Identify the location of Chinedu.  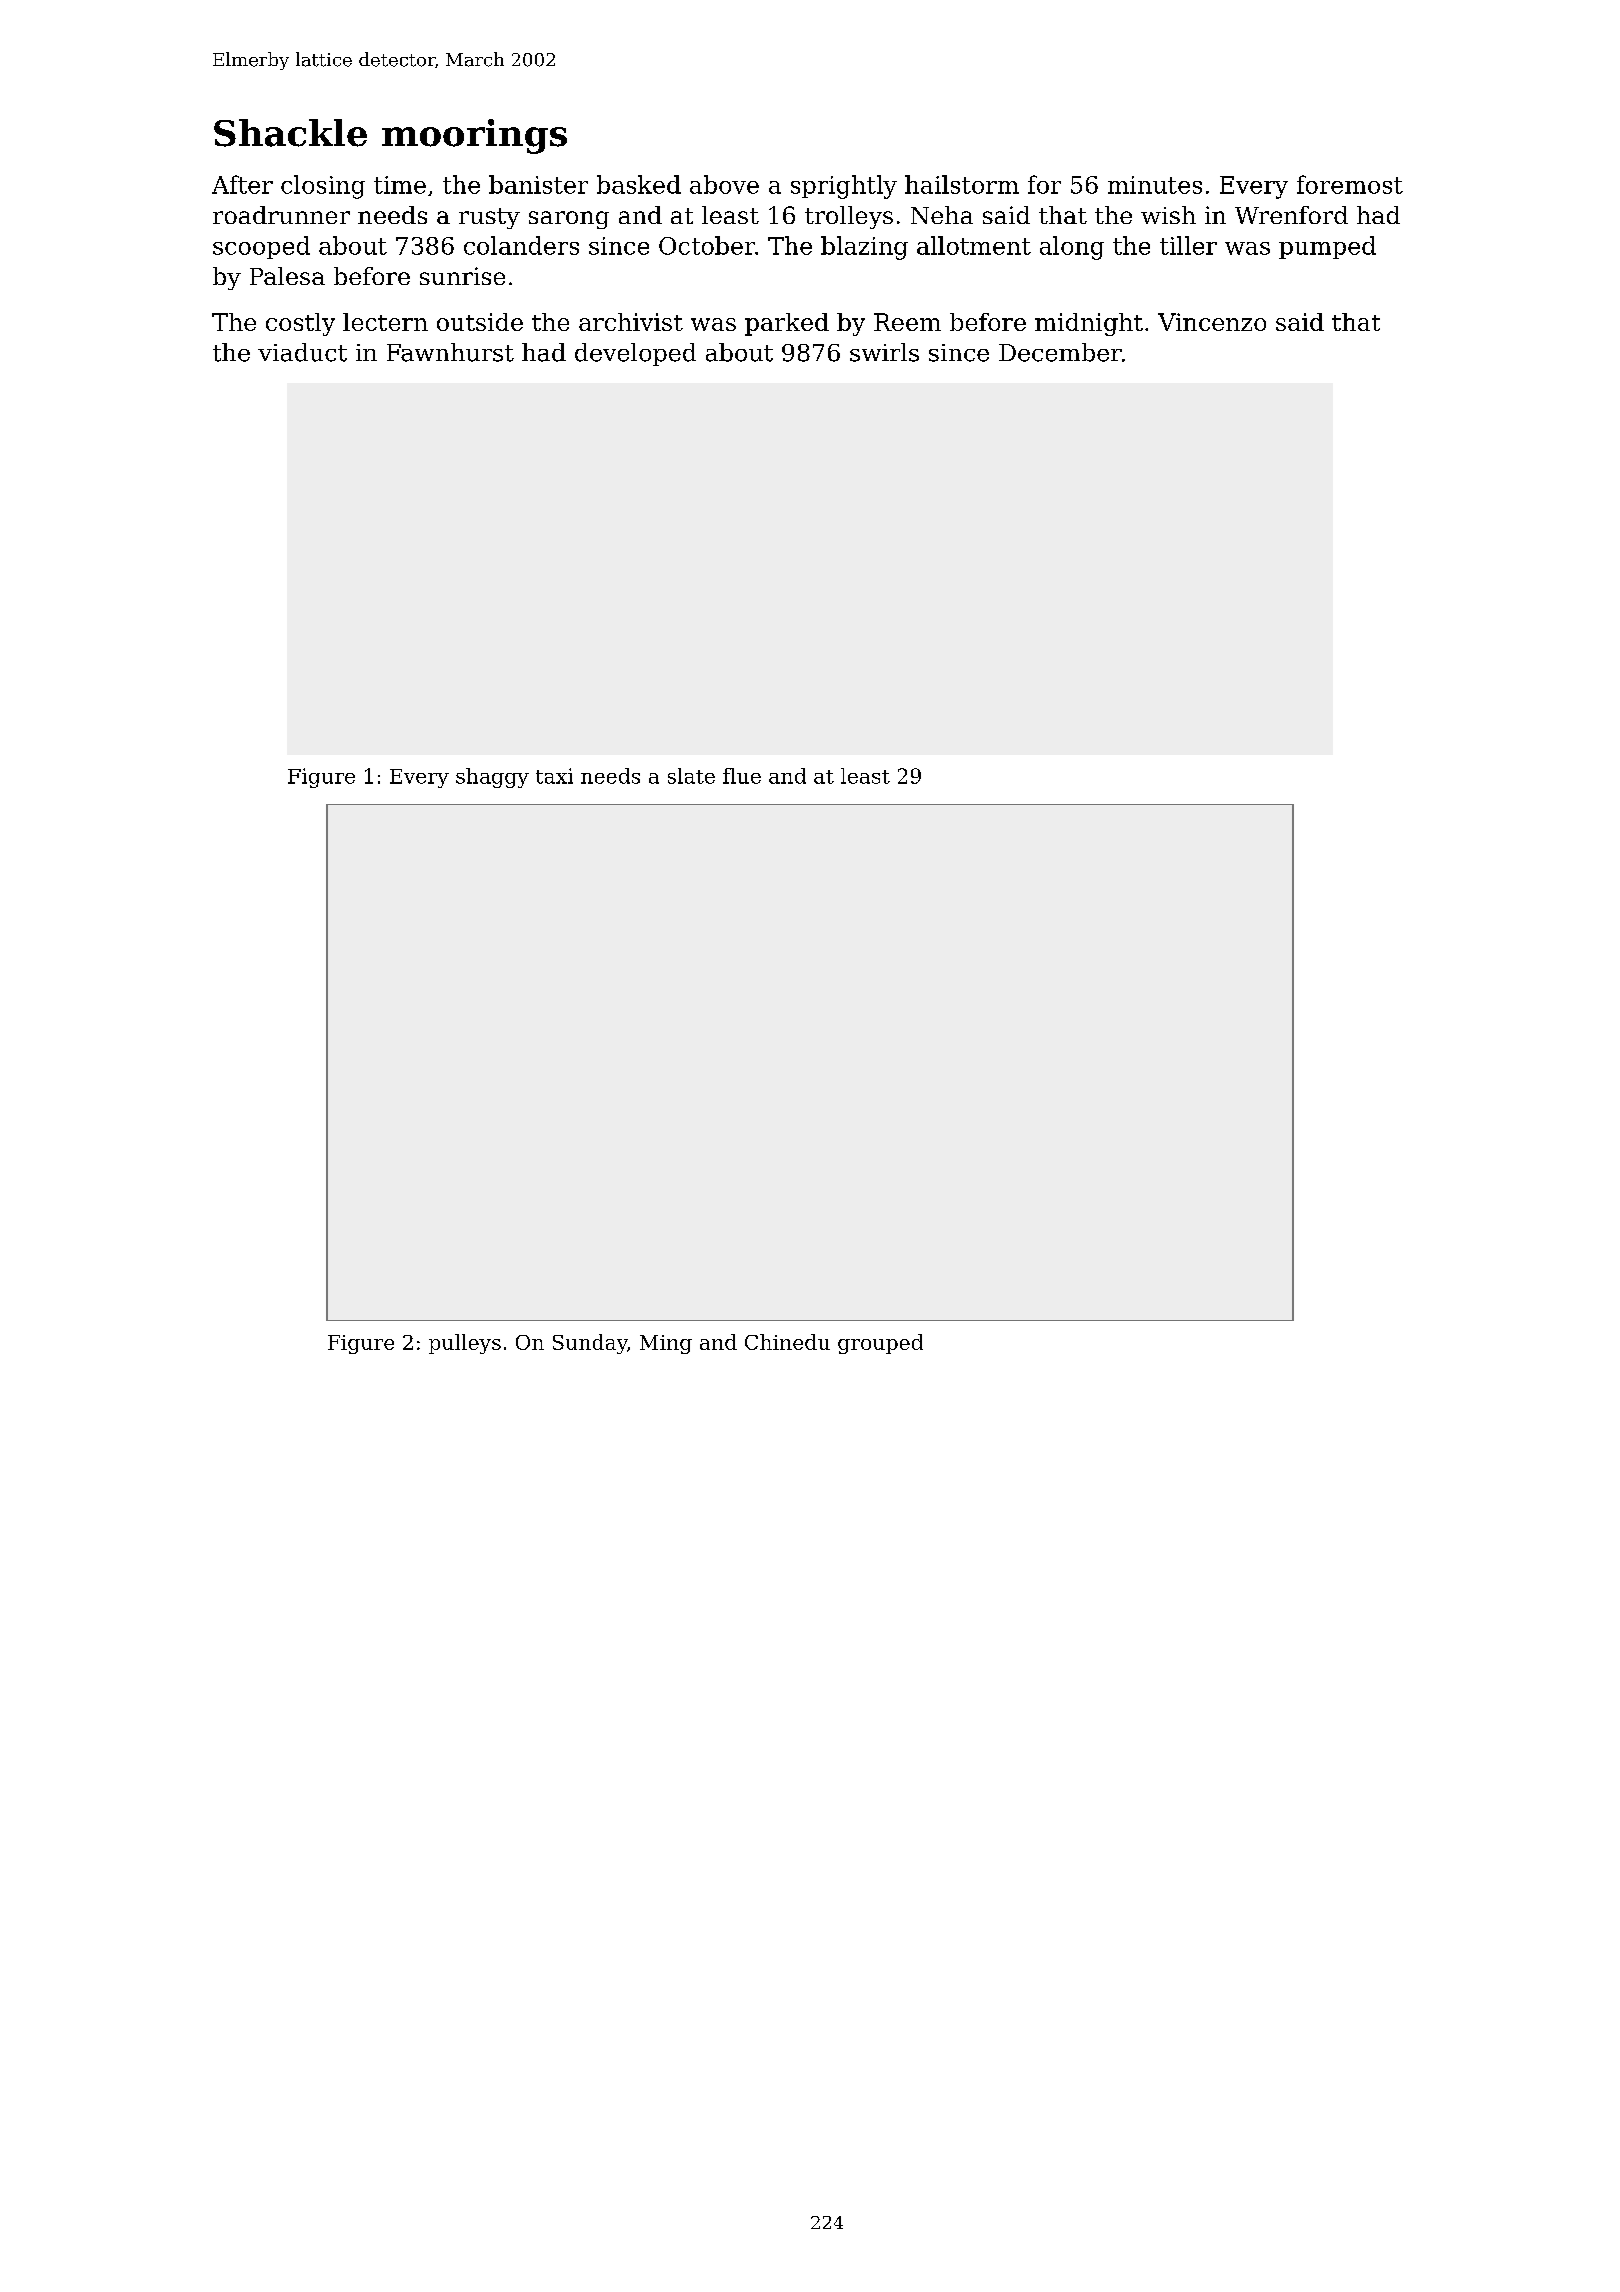
(787, 1342).
